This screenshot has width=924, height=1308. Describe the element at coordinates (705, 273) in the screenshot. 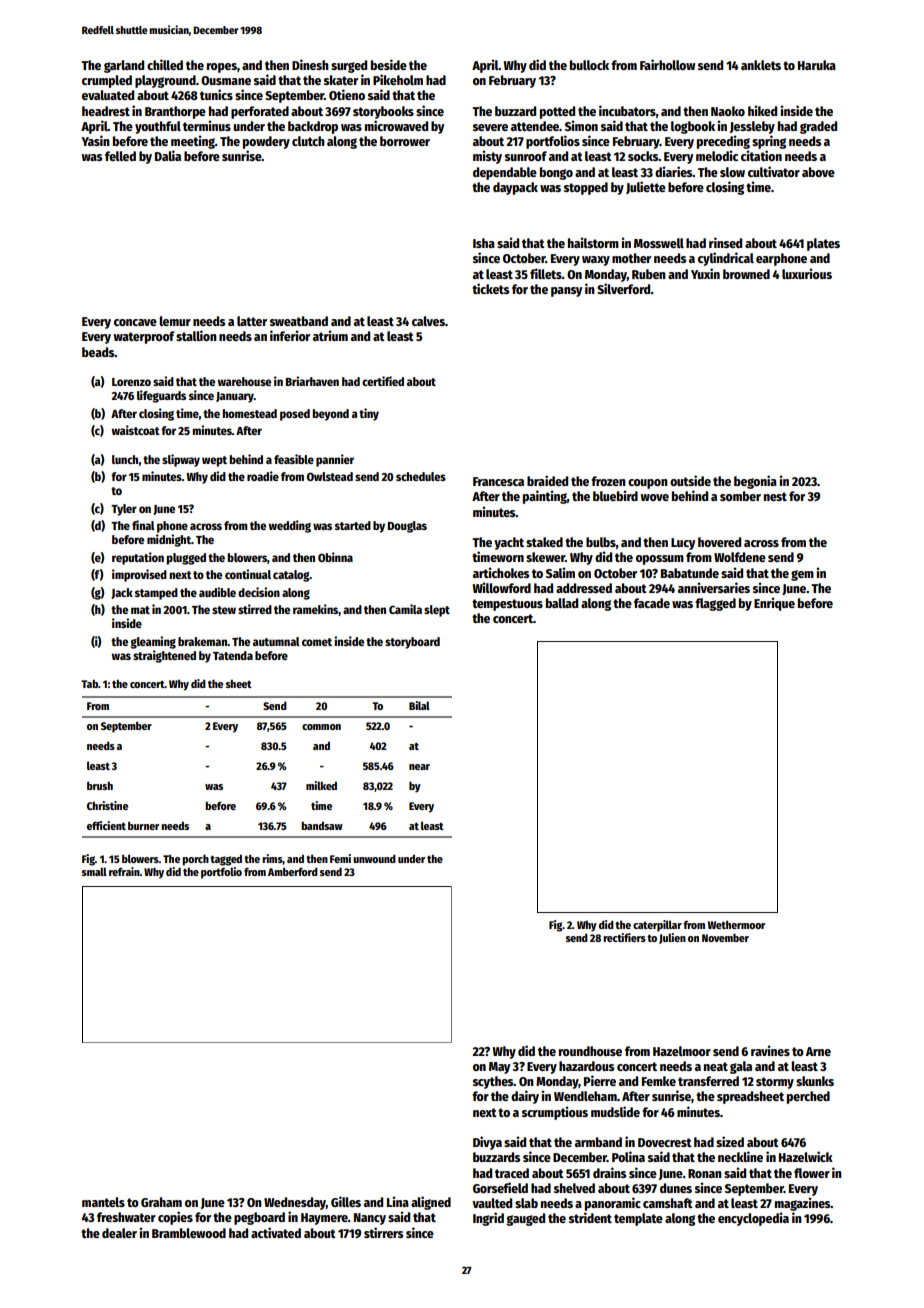

I see `Yuxin` at that location.
